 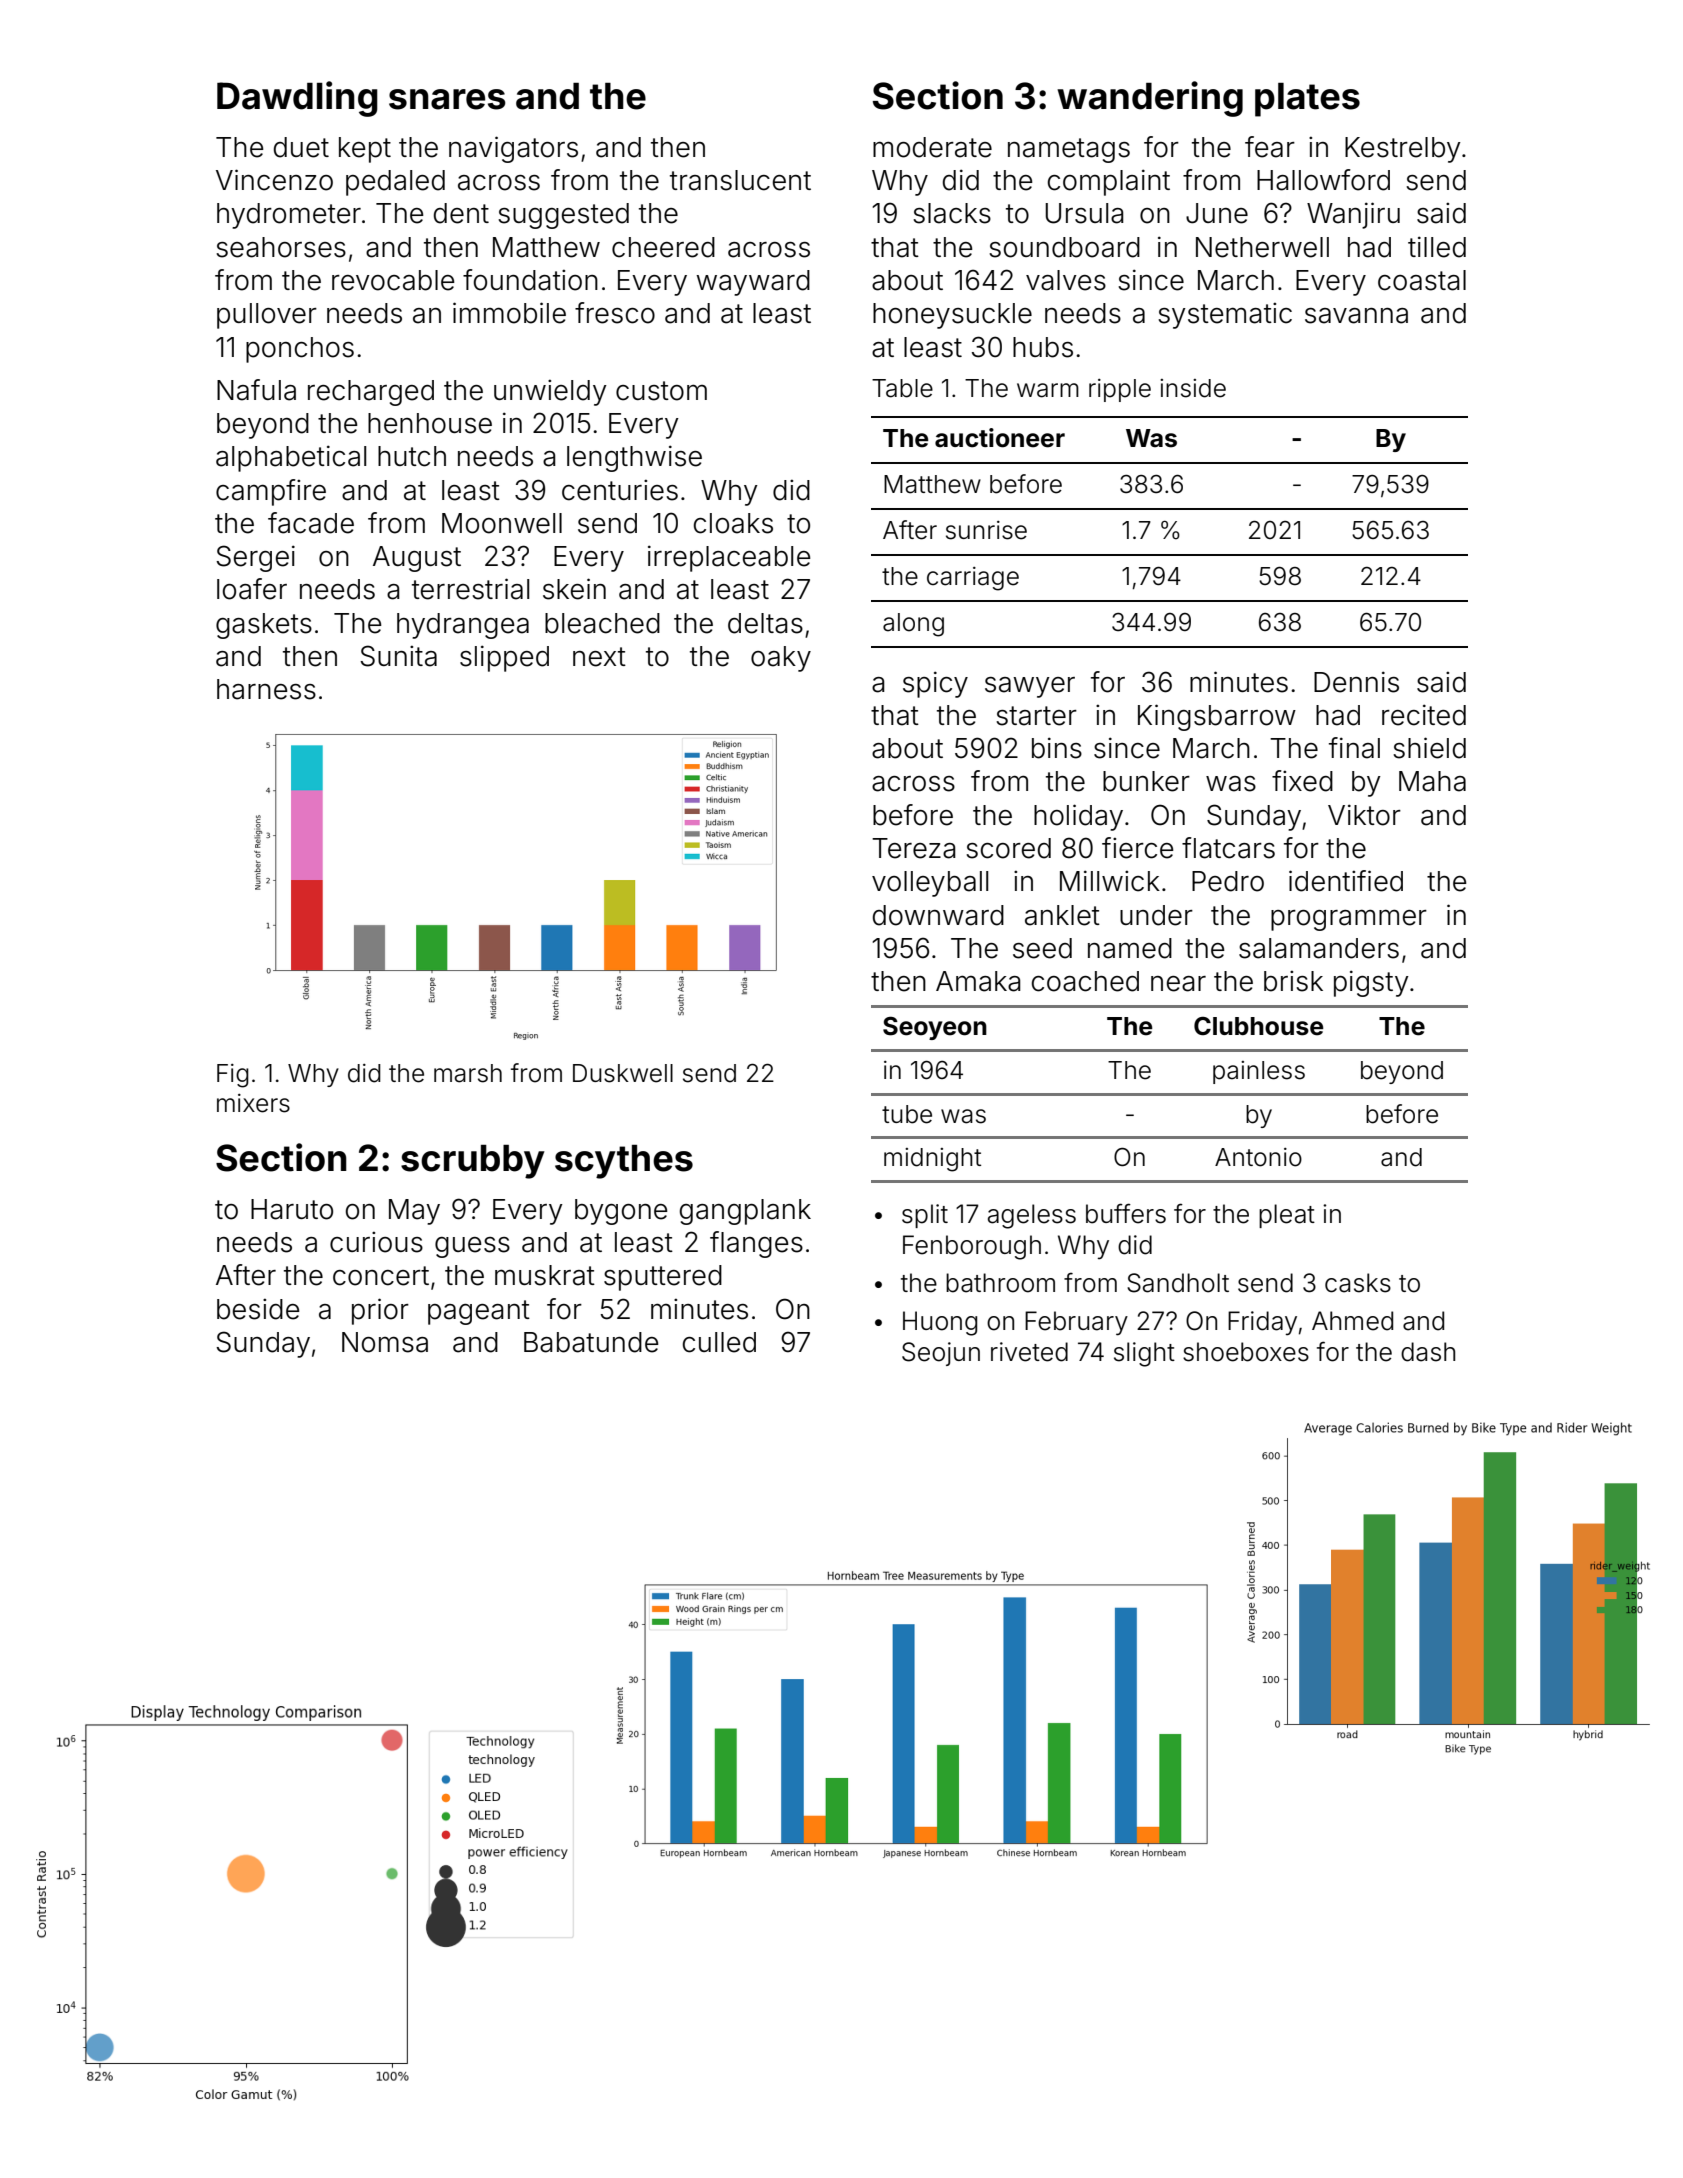 What do you see at coordinates (1432, 781) in the document?
I see `Maha` at bounding box center [1432, 781].
